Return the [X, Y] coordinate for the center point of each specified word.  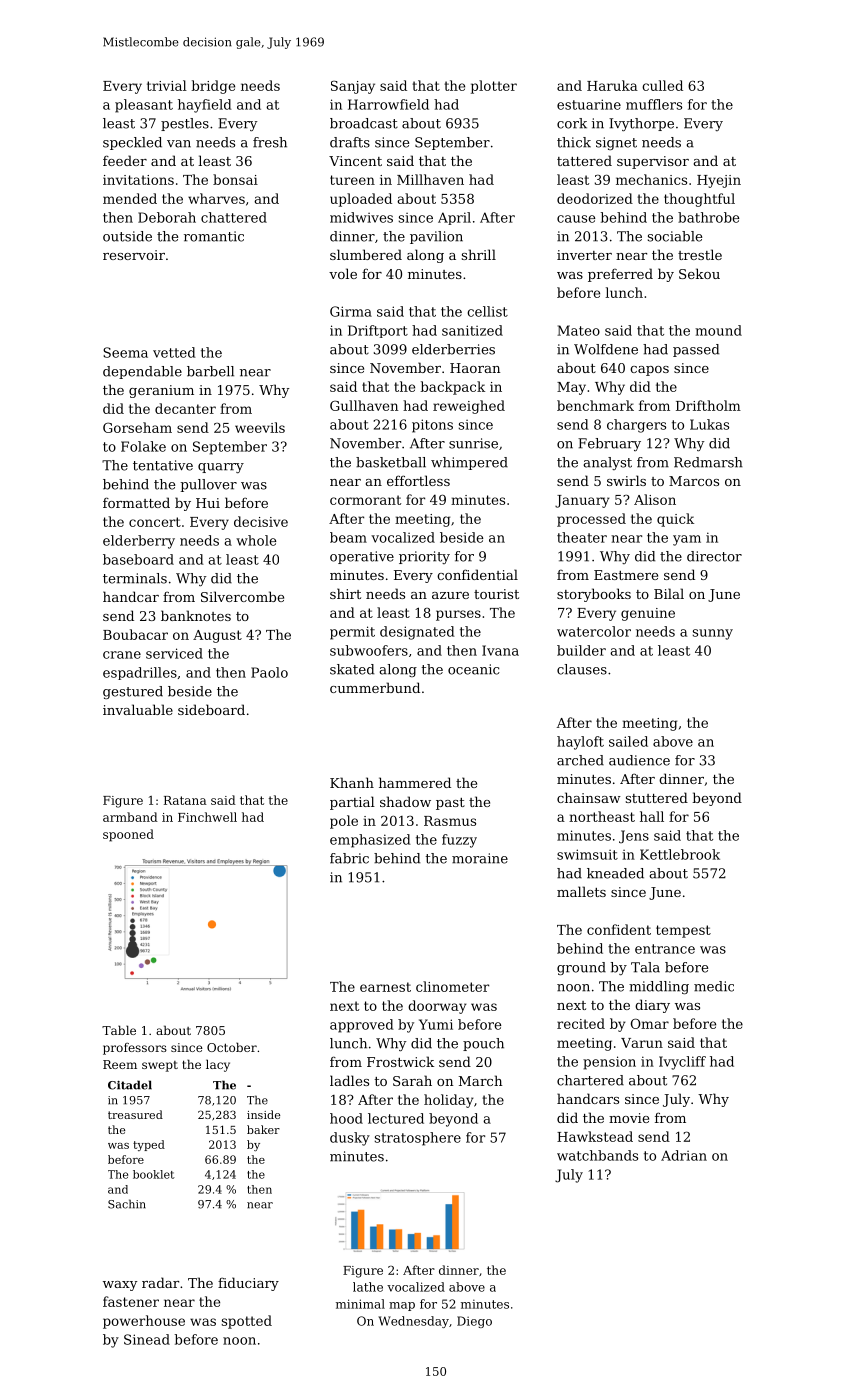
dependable [142, 372]
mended [130, 198]
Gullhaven [364, 405]
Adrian [684, 1155]
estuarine [589, 104]
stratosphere [418, 1139]
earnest [385, 987]
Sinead [147, 1339]
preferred [620, 275]
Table [119, 1030]
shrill [479, 254]
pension [609, 1063]
